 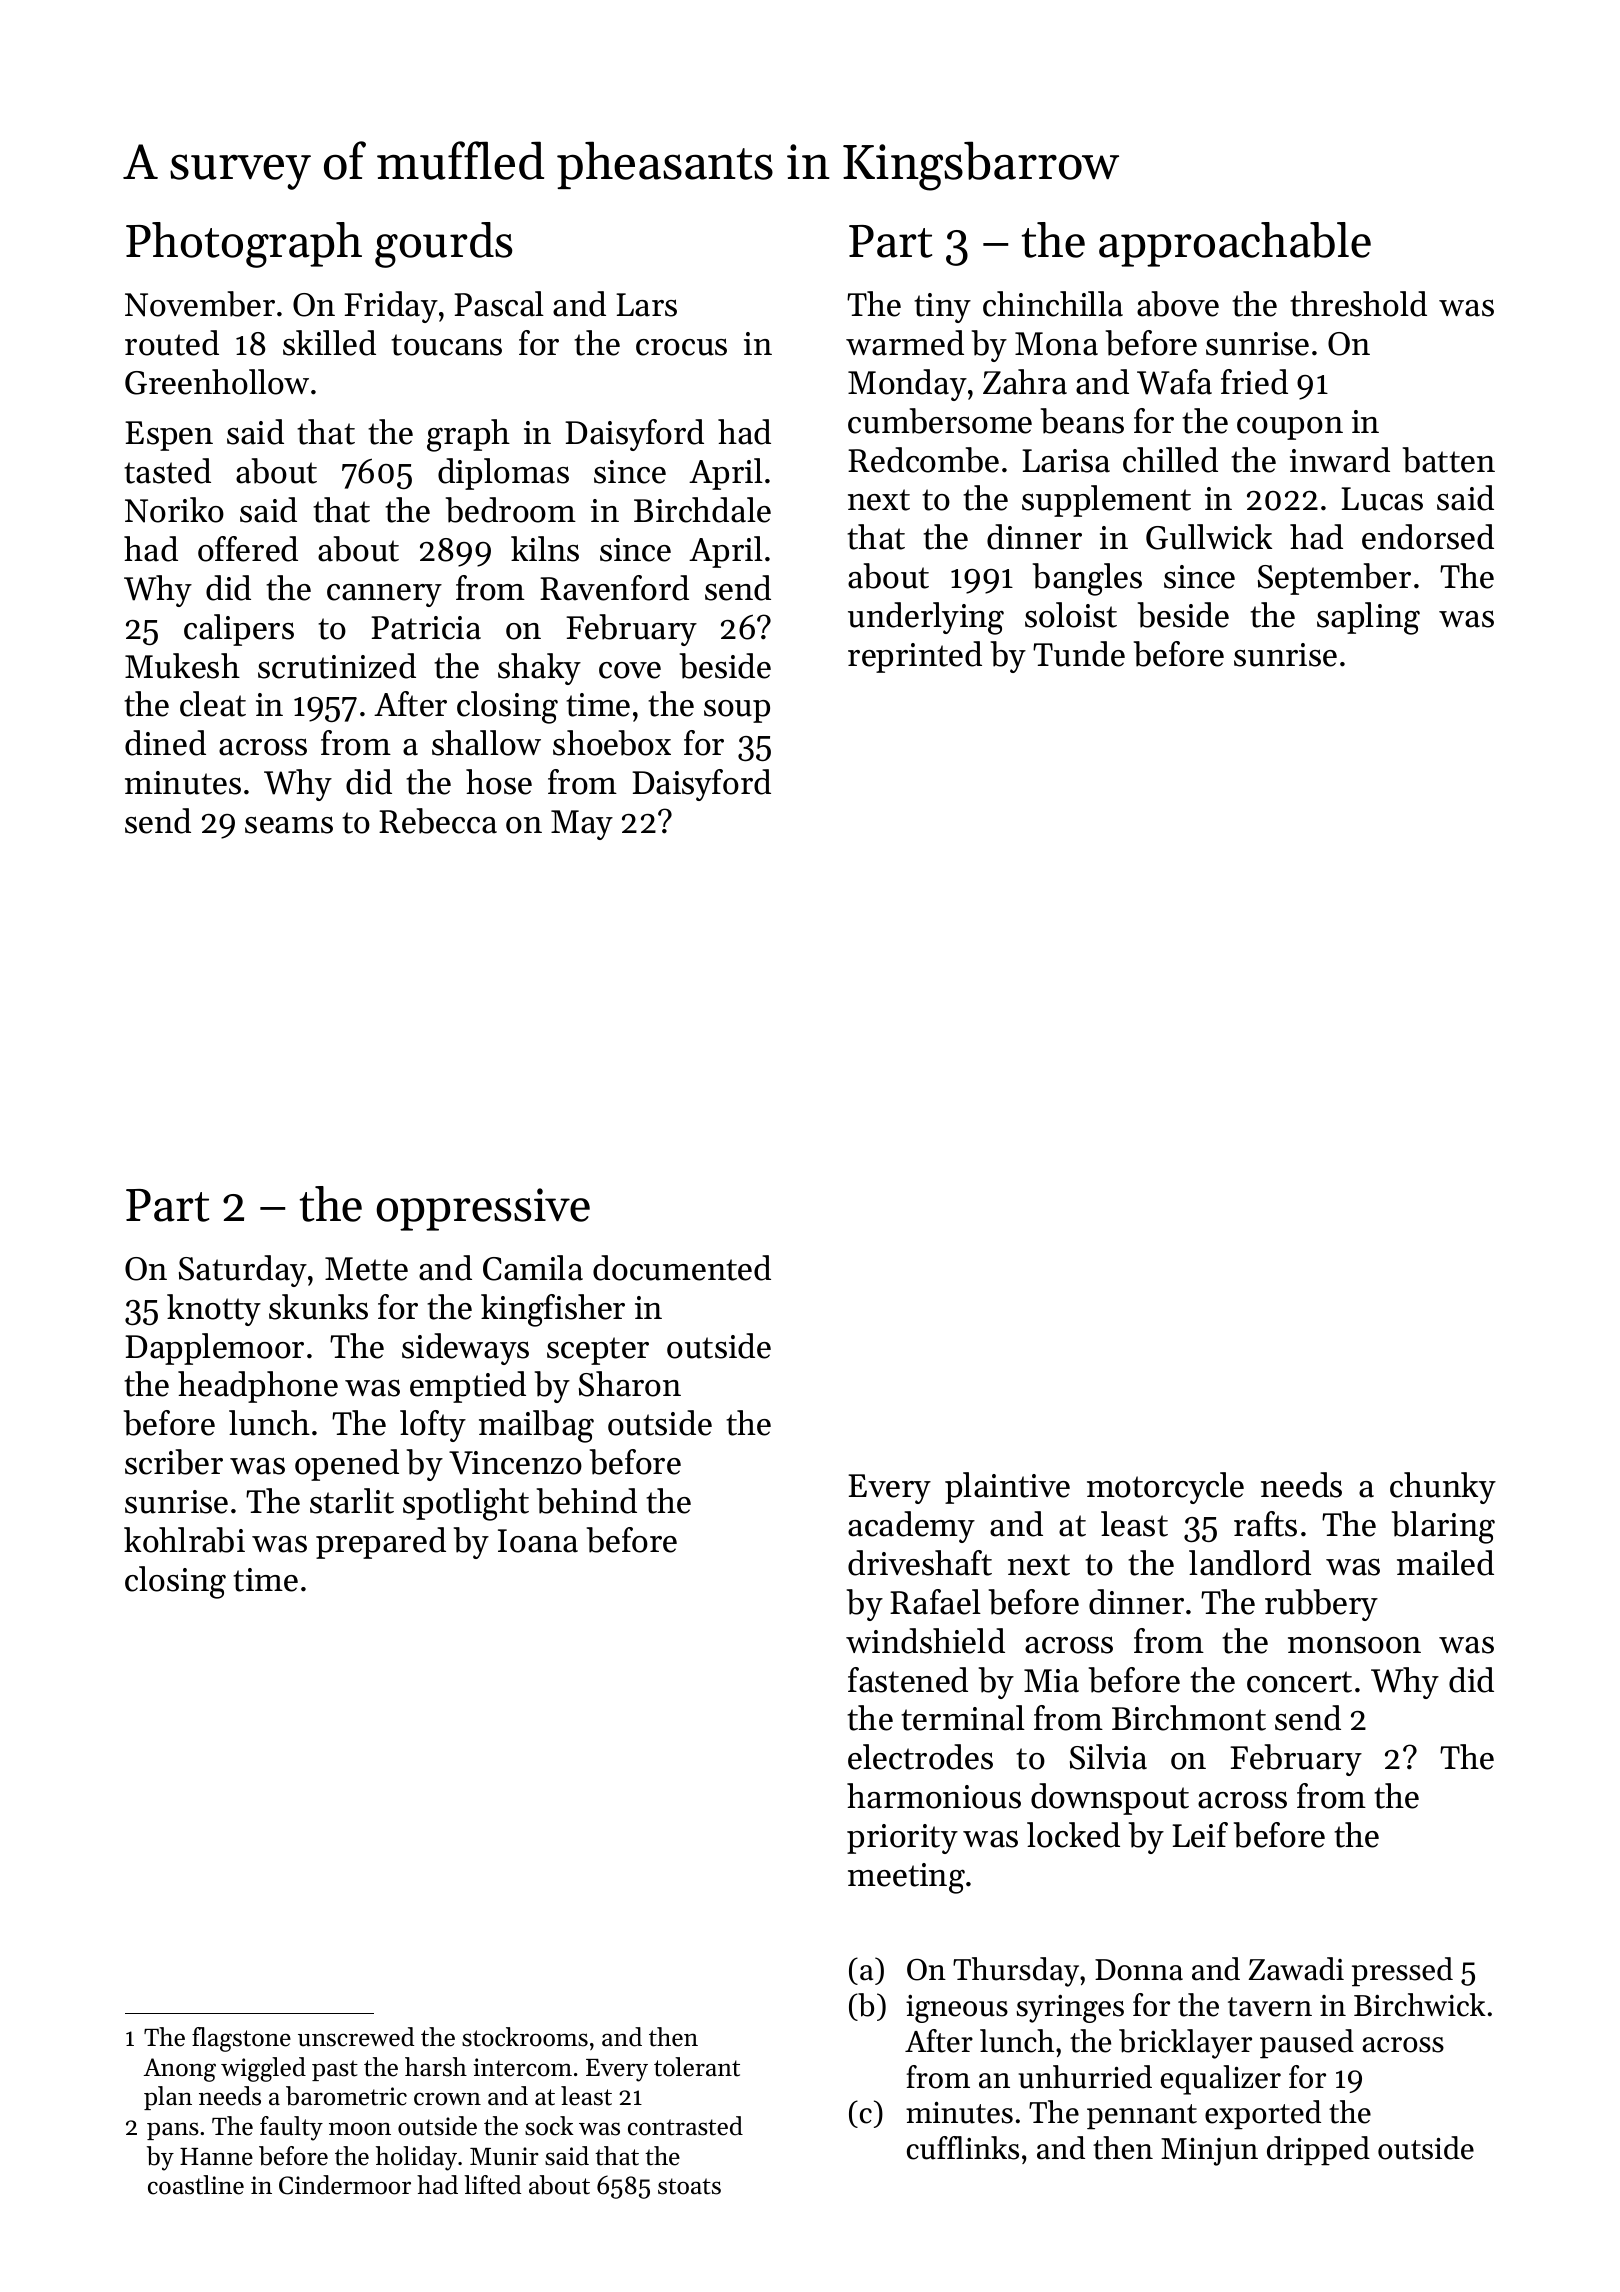 I want to click on Mette, so click(x=366, y=1269).
